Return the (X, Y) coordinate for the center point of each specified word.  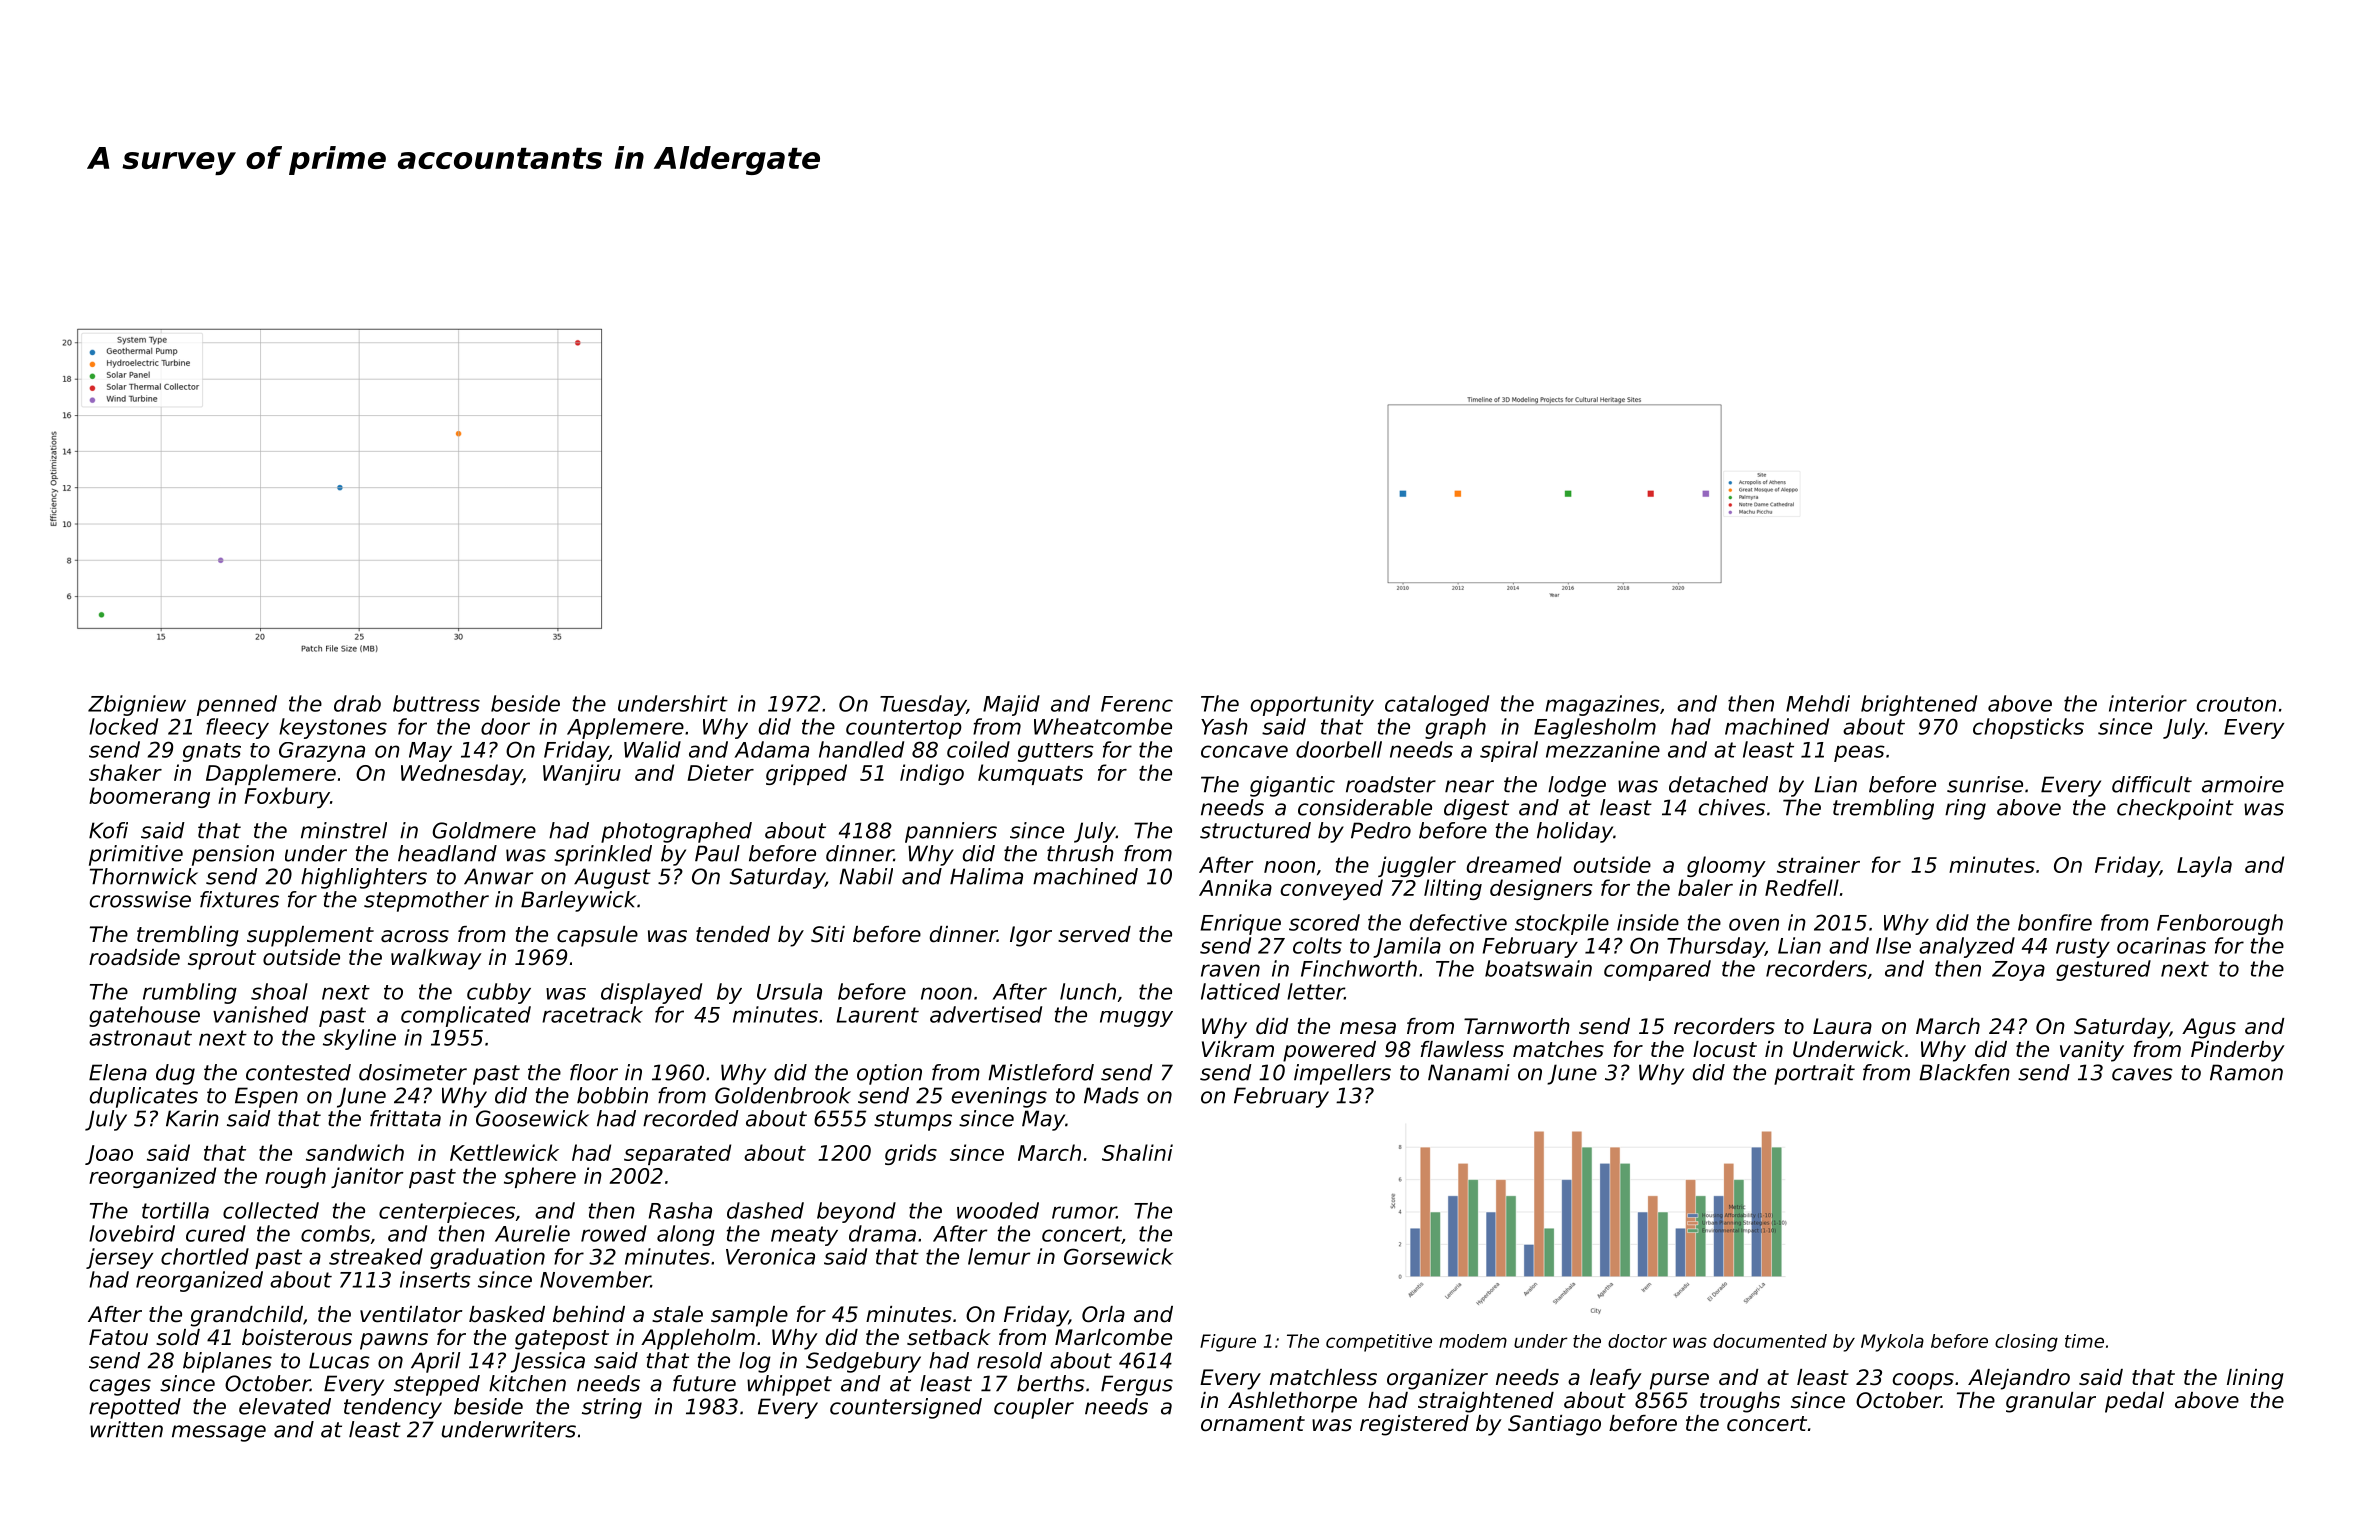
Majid (1011, 705)
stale (677, 1314)
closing (2026, 1343)
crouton (2236, 704)
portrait (1814, 1074)
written (126, 1429)
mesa (1368, 1028)
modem (1473, 1341)
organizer (1437, 1379)
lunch (1088, 991)
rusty (2083, 948)
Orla (1103, 1314)
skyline (359, 1039)
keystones (333, 728)
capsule (597, 936)
